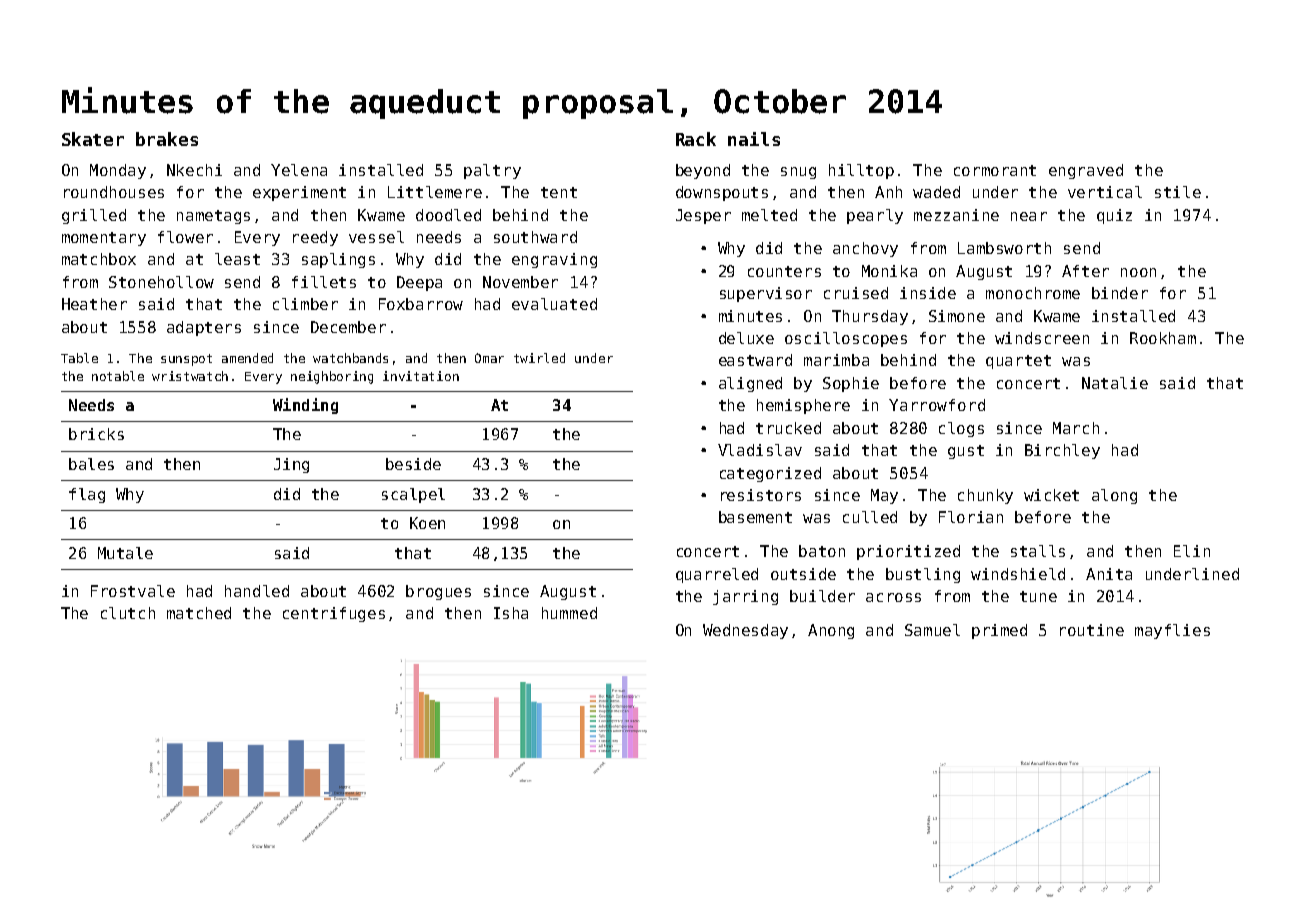  What do you see at coordinates (554, 260) in the screenshot?
I see `engraving` at bounding box center [554, 260].
